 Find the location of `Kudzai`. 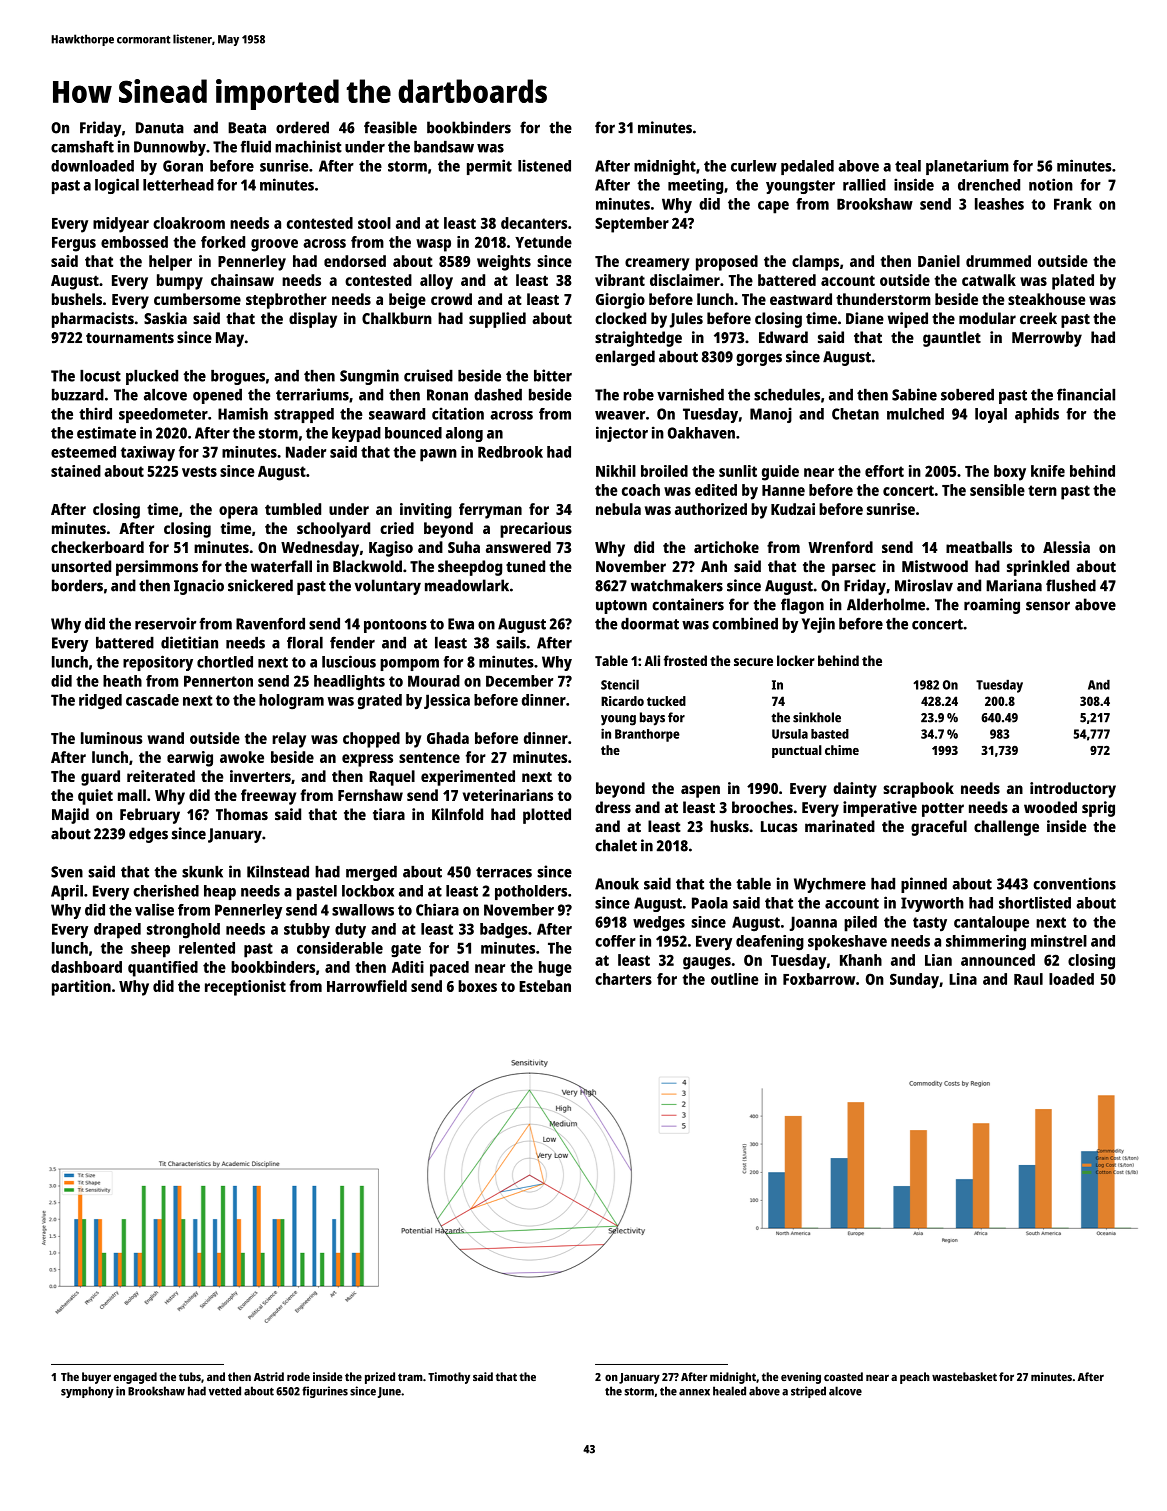

Kudzai is located at coordinates (793, 509).
